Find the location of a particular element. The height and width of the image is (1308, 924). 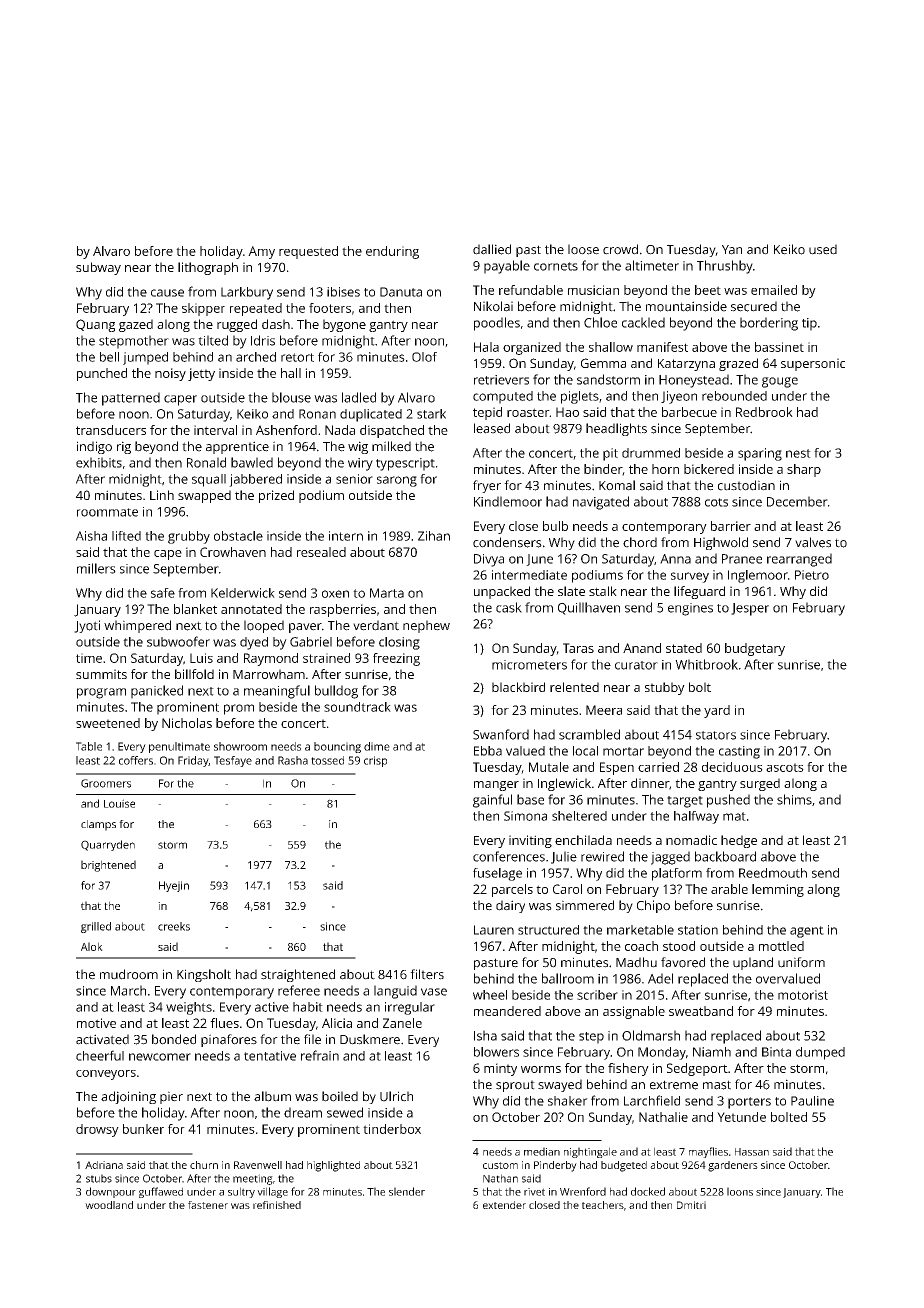

chord is located at coordinates (640, 542).
